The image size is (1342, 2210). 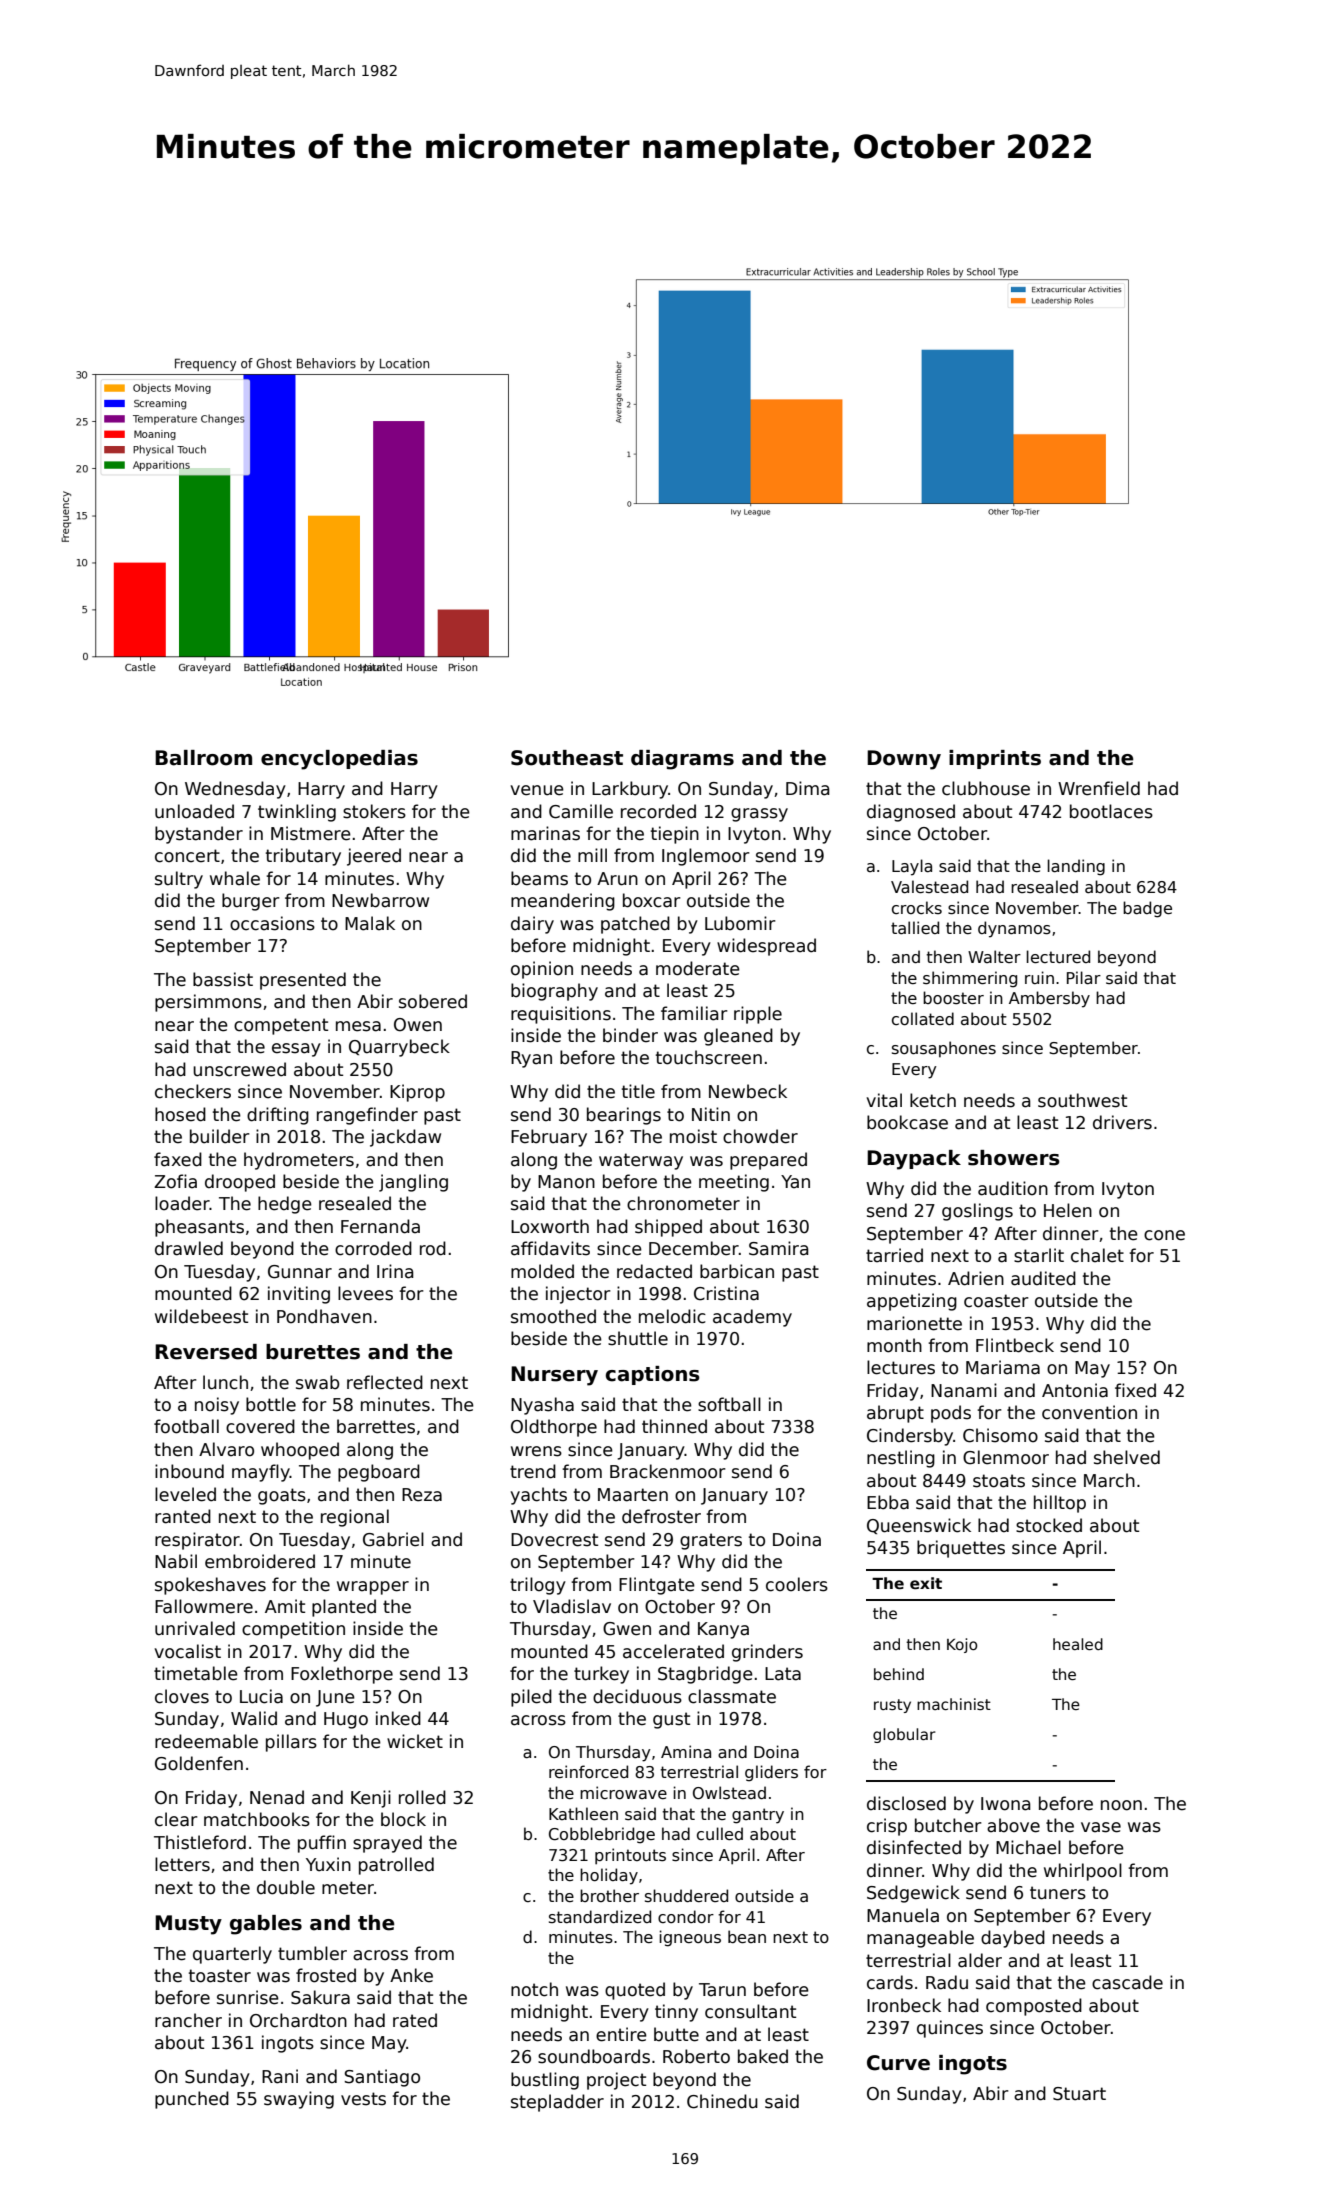 What do you see at coordinates (188, 1925) in the image?
I see `Musty` at bounding box center [188, 1925].
